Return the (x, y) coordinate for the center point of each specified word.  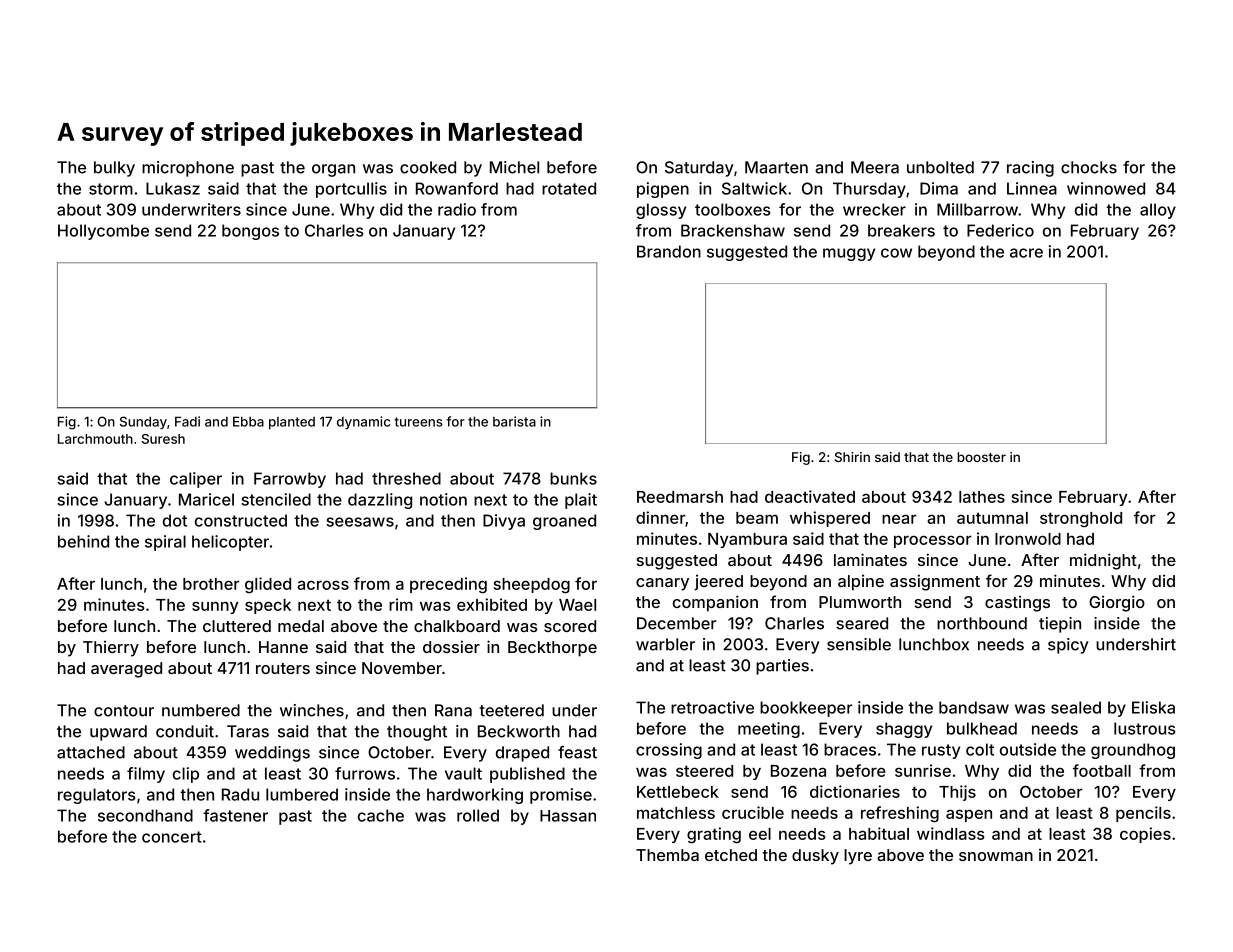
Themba (667, 855)
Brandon (669, 251)
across (323, 585)
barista (514, 421)
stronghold (1081, 520)
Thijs (957, 793)
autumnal (992, 518)
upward (118, 733)
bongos (250, 232)
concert (172, 837)
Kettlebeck (678, 792)
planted (292, 423)
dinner (660, 517)
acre (1026, 253)
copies (1145, 835)
